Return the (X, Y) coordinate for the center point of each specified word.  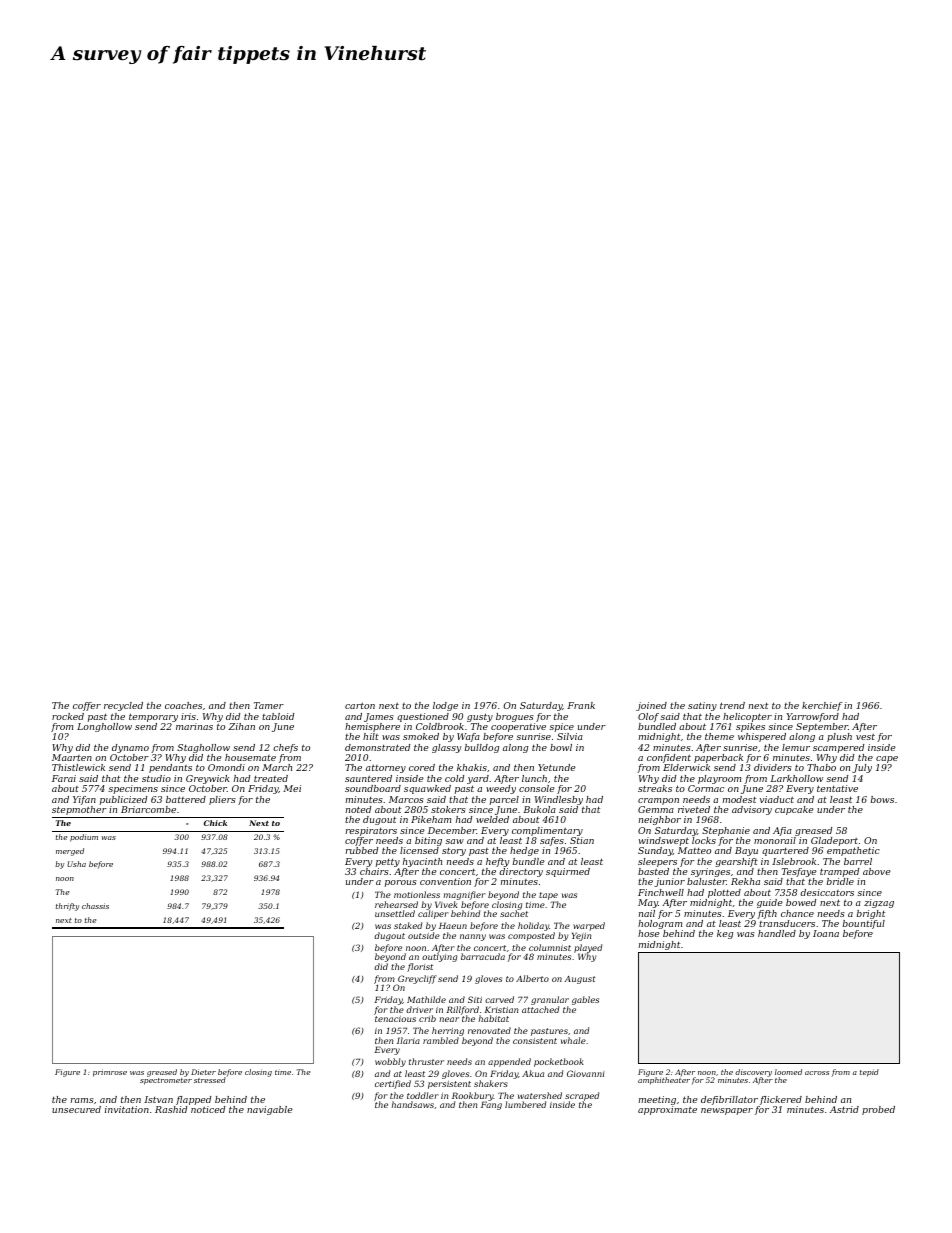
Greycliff (417, 980)
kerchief (822, 706)
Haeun (453, 925)
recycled (123, 706)
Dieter (203, 1072)
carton (360, 705)
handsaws (413, 1104)
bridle (840, 881)
